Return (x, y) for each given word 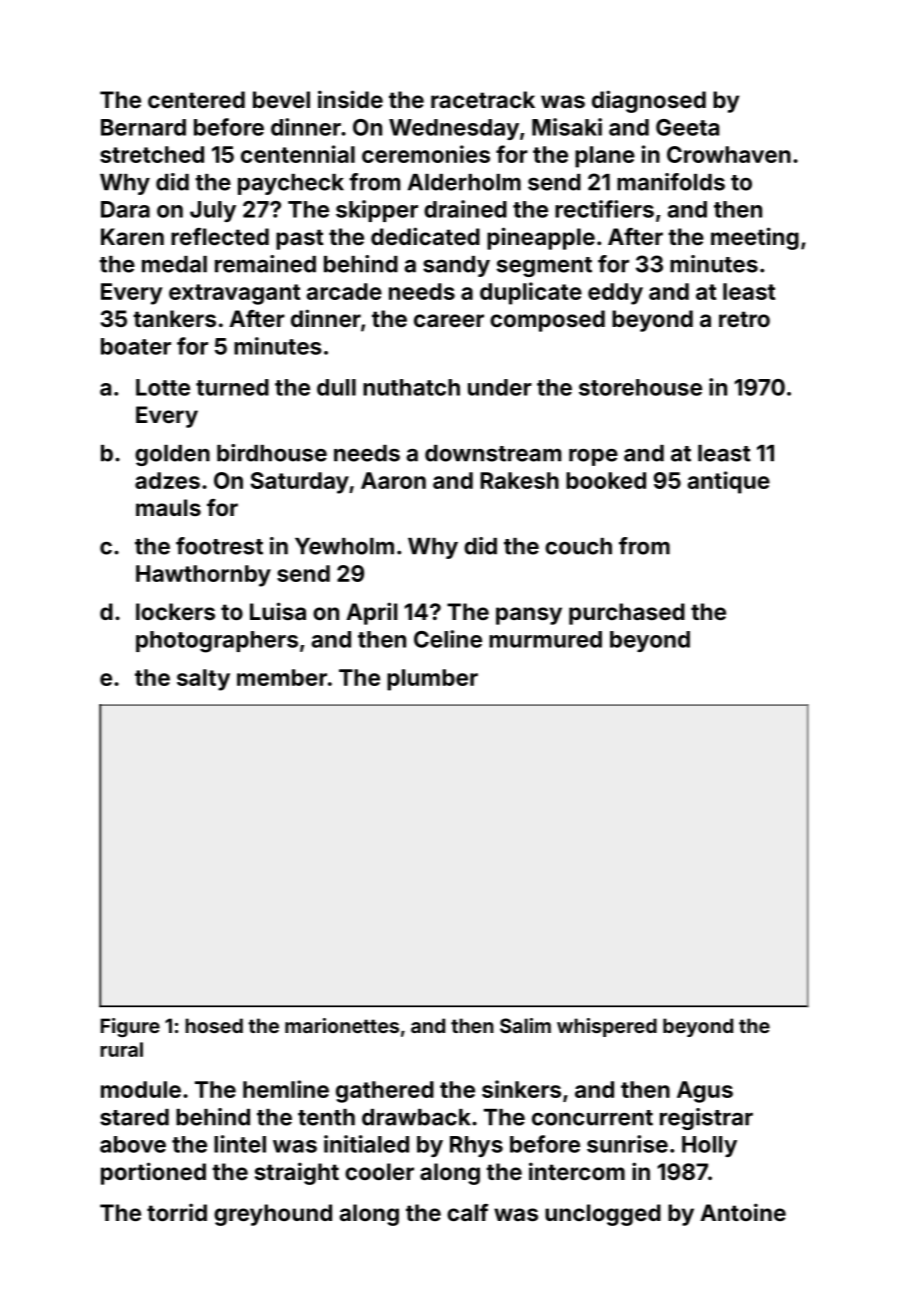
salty (203, 680)
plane (605, 157)
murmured (545, 639)
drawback (416, 1117)
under (500, 387)
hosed (214, 1025)
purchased (627, 614)
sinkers (521, 1089)
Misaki (567, 127)
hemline (286, 1089)
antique (729, 482)
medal (174, 264)
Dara (125, 209)
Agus (705, 1092)
